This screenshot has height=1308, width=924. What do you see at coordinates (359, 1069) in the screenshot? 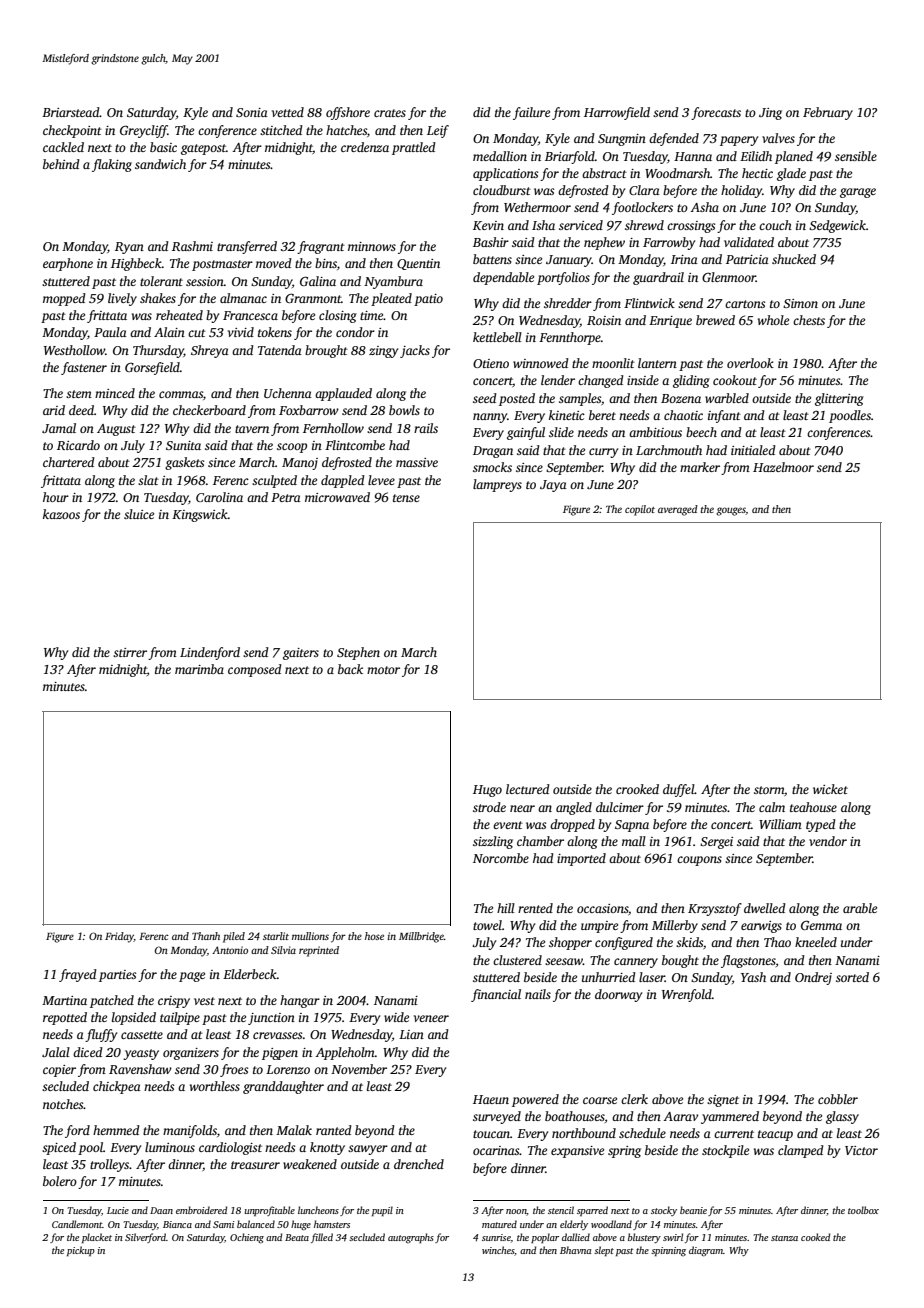
I see `November` at bounding box center [359, 1069].
